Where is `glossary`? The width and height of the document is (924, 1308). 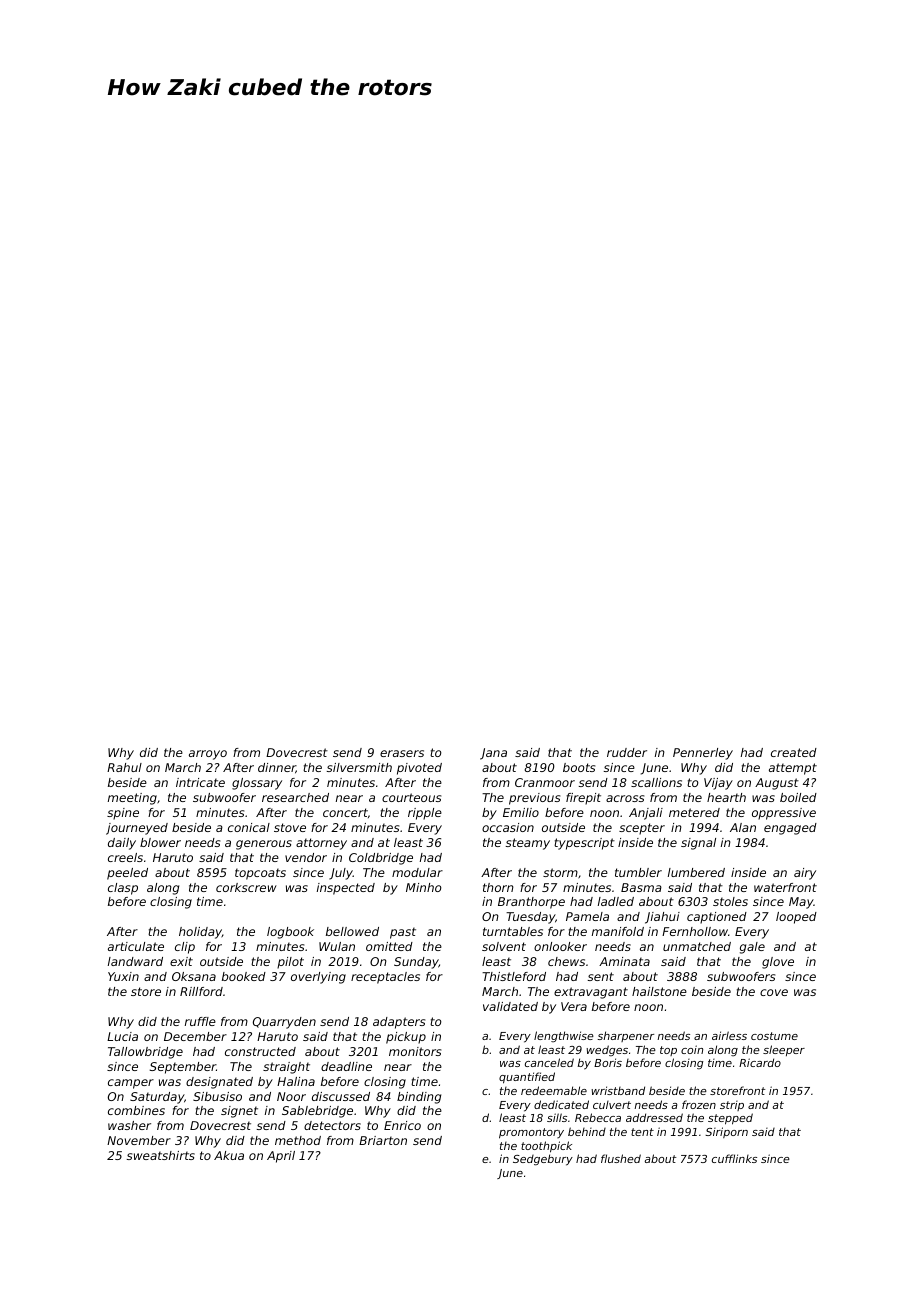
glossary is located at coordinates (257, 784).
